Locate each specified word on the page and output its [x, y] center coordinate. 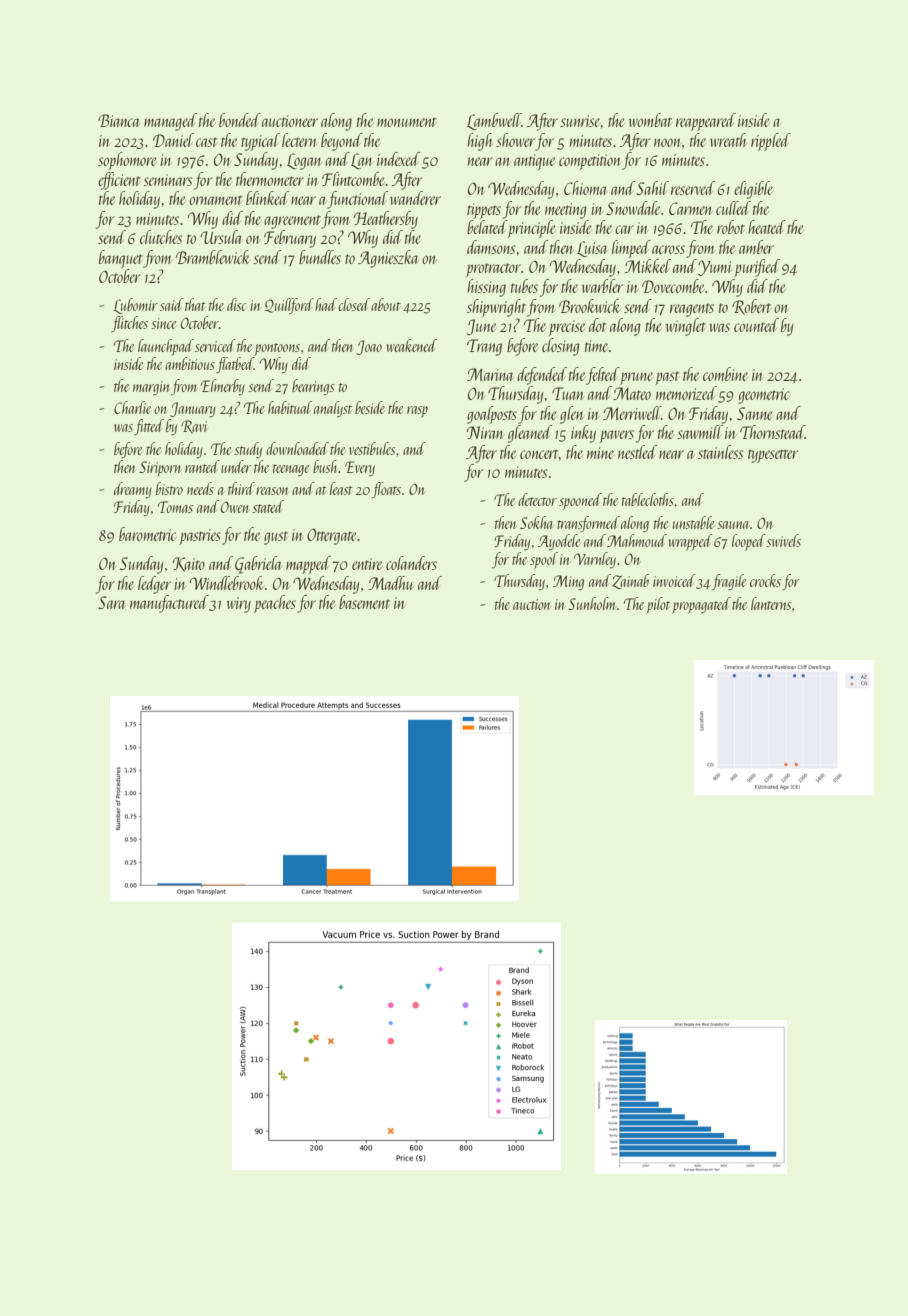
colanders [411, 563]
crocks [765, 580]
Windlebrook [226, 583]
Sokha [536, 522]
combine [725, 374]
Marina [490, 374]
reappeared [706, 122]
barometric [147, 534]
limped [631, 249]
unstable [693, 522]
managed [170, 122]
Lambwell [494, 121]
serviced [215, 345]
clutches [161, 237]
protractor [493, 270]
